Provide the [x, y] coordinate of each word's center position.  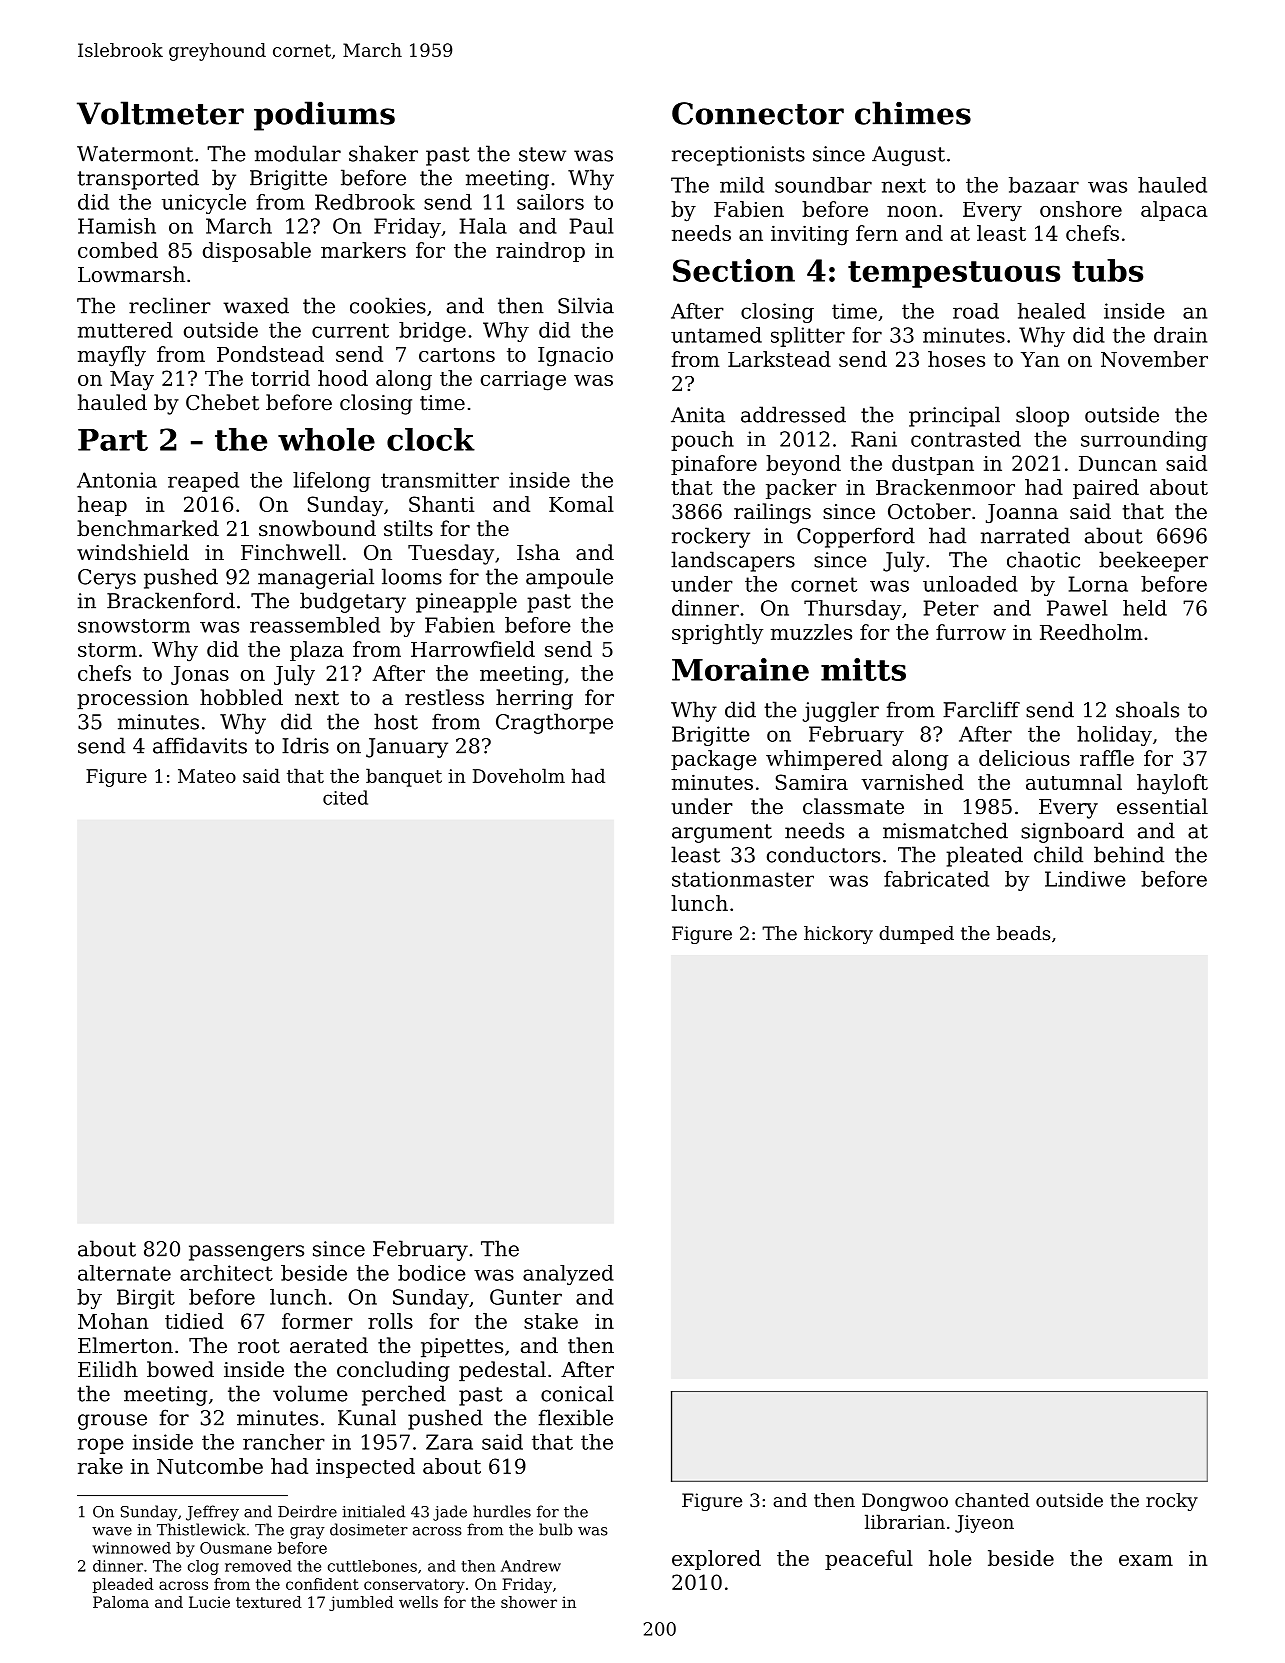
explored [716, 1560]
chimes [913, 113]
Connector [758, 113]
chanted [992, 1500]
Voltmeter [160, 113]
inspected [365, 1468]
